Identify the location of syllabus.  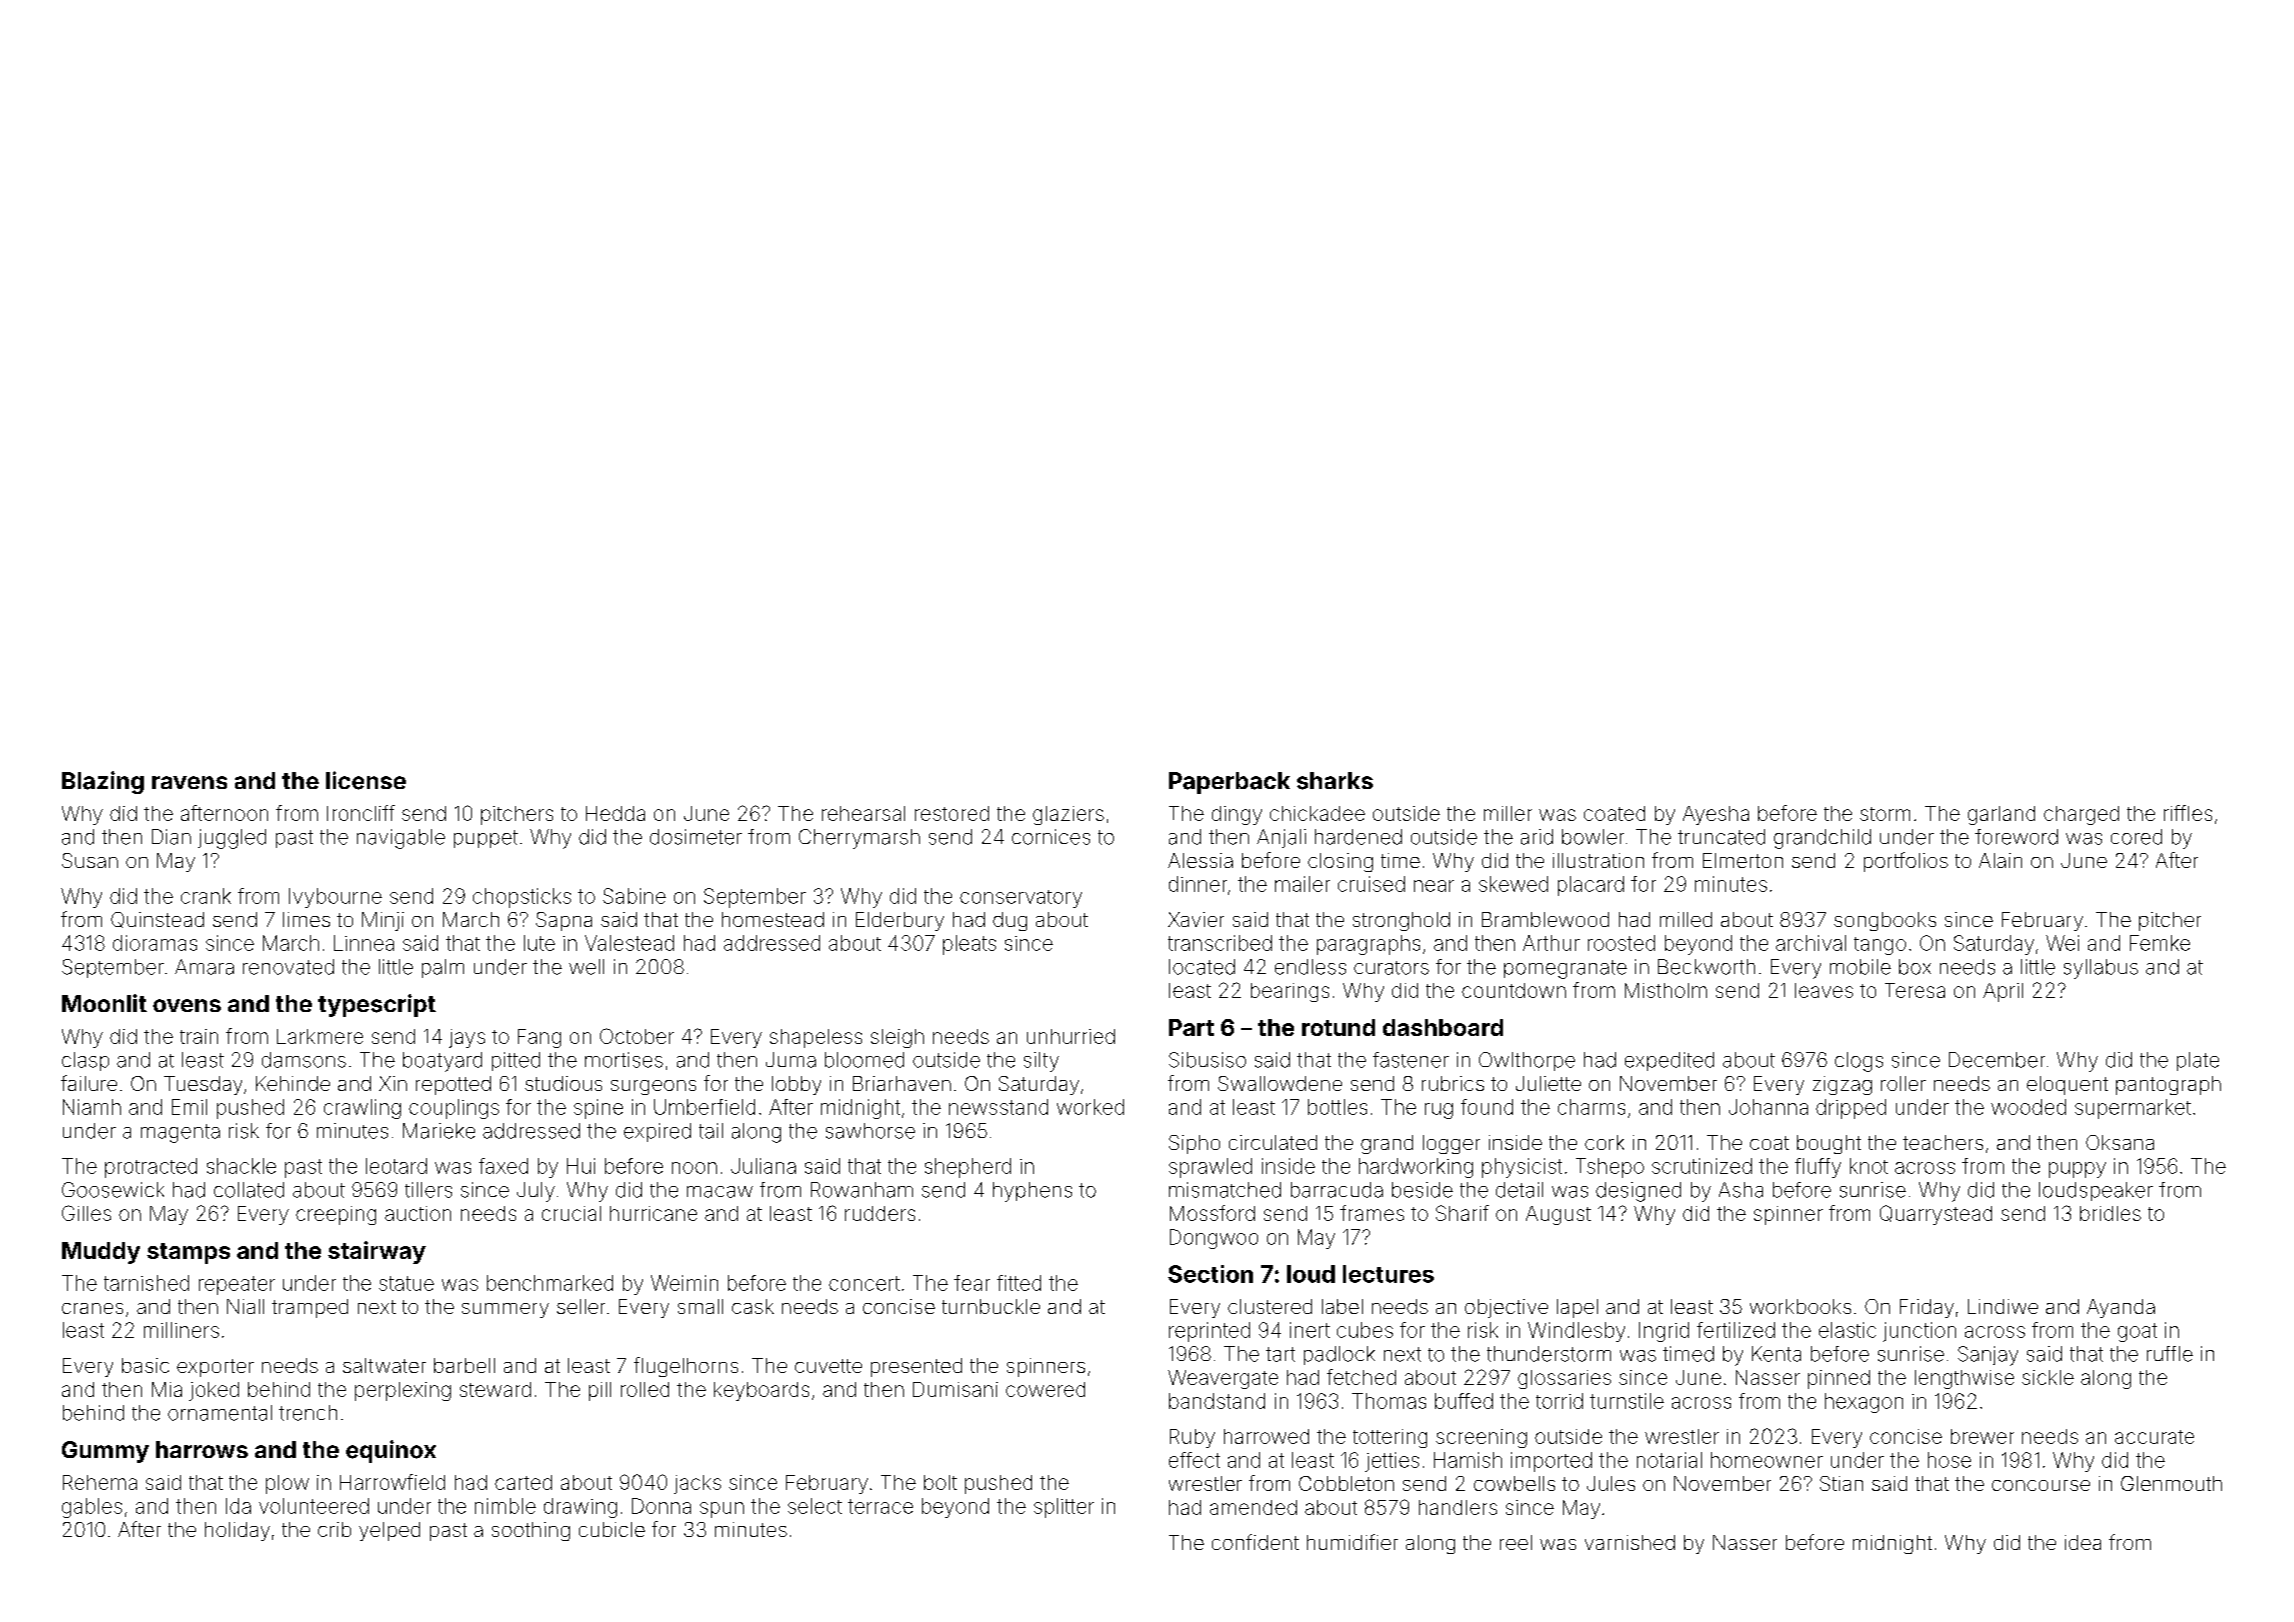
(2101, 969).
